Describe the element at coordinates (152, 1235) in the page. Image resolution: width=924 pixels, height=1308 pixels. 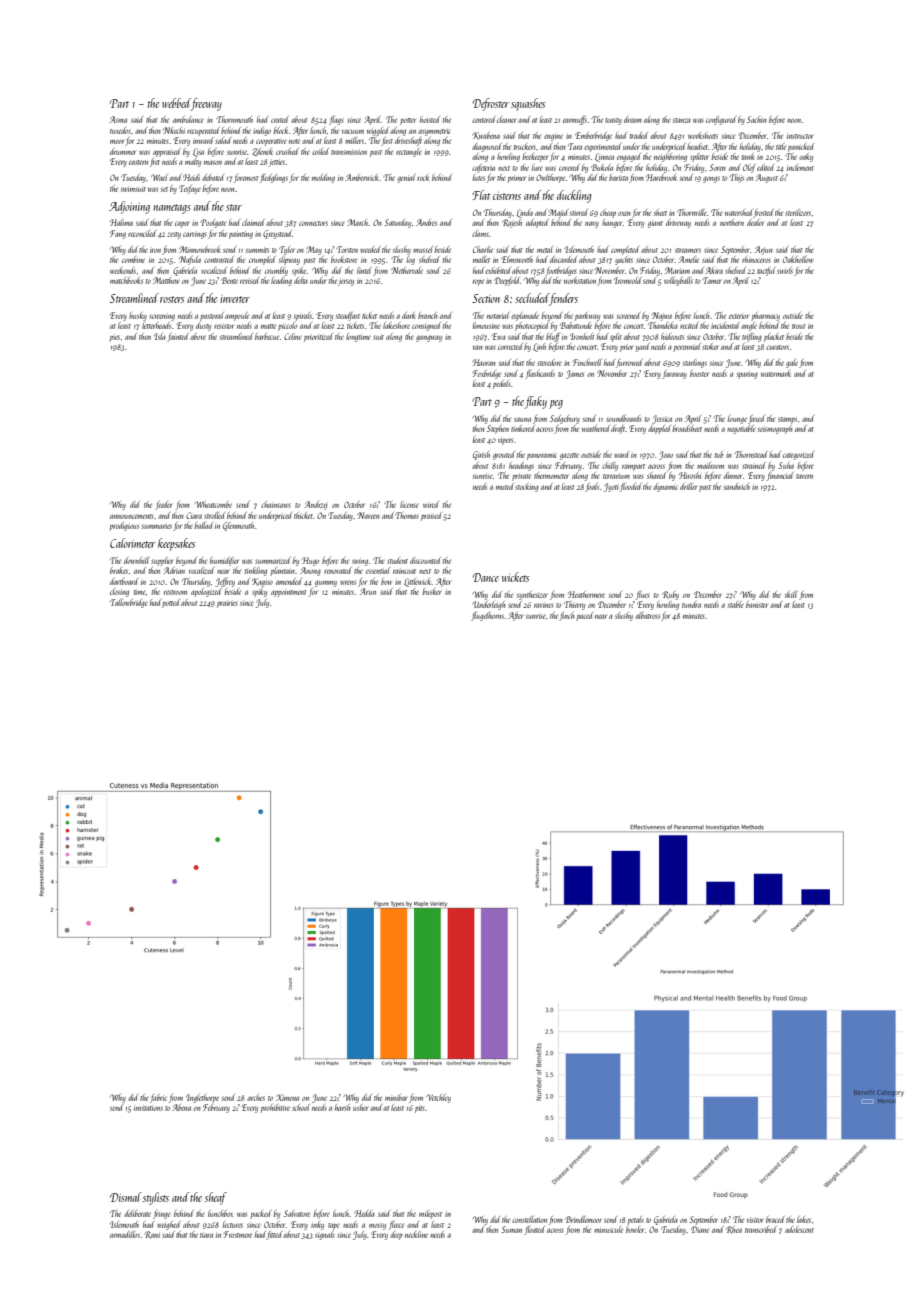
I see `Rani` at that location.
